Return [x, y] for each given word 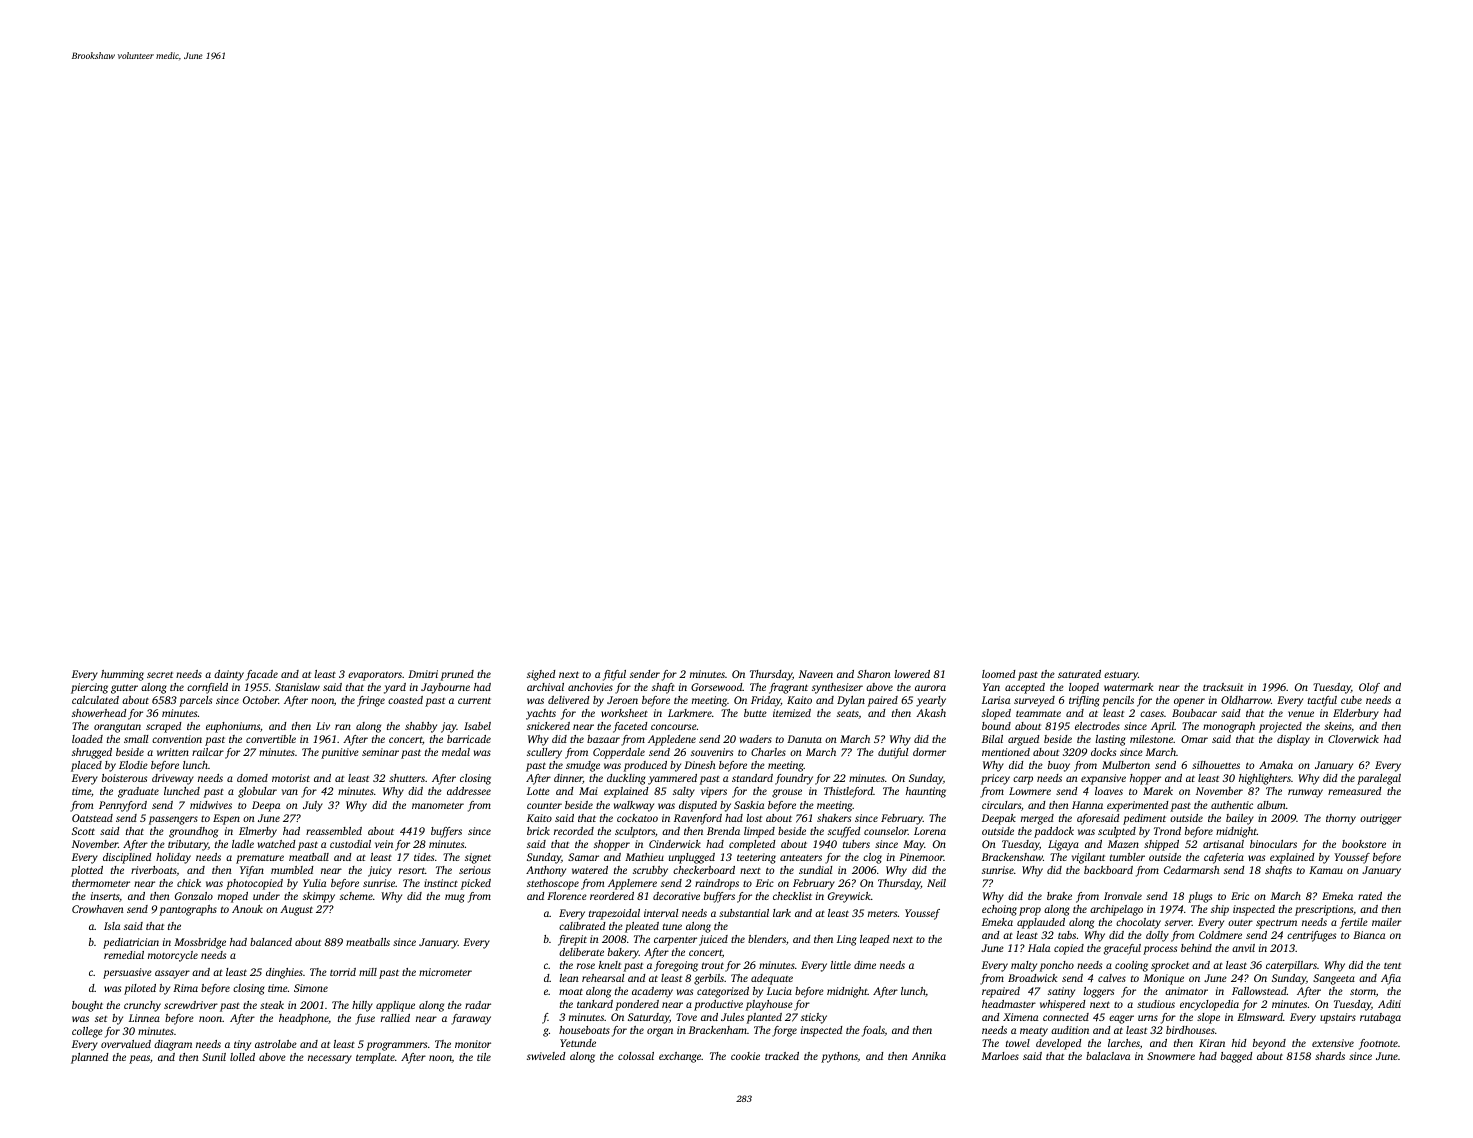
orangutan [117, 728]
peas [139, 1059]
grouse [787, 793]
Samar [583, 857]
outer [1240, 923]
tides [424, 857]
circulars [1001, 805]
